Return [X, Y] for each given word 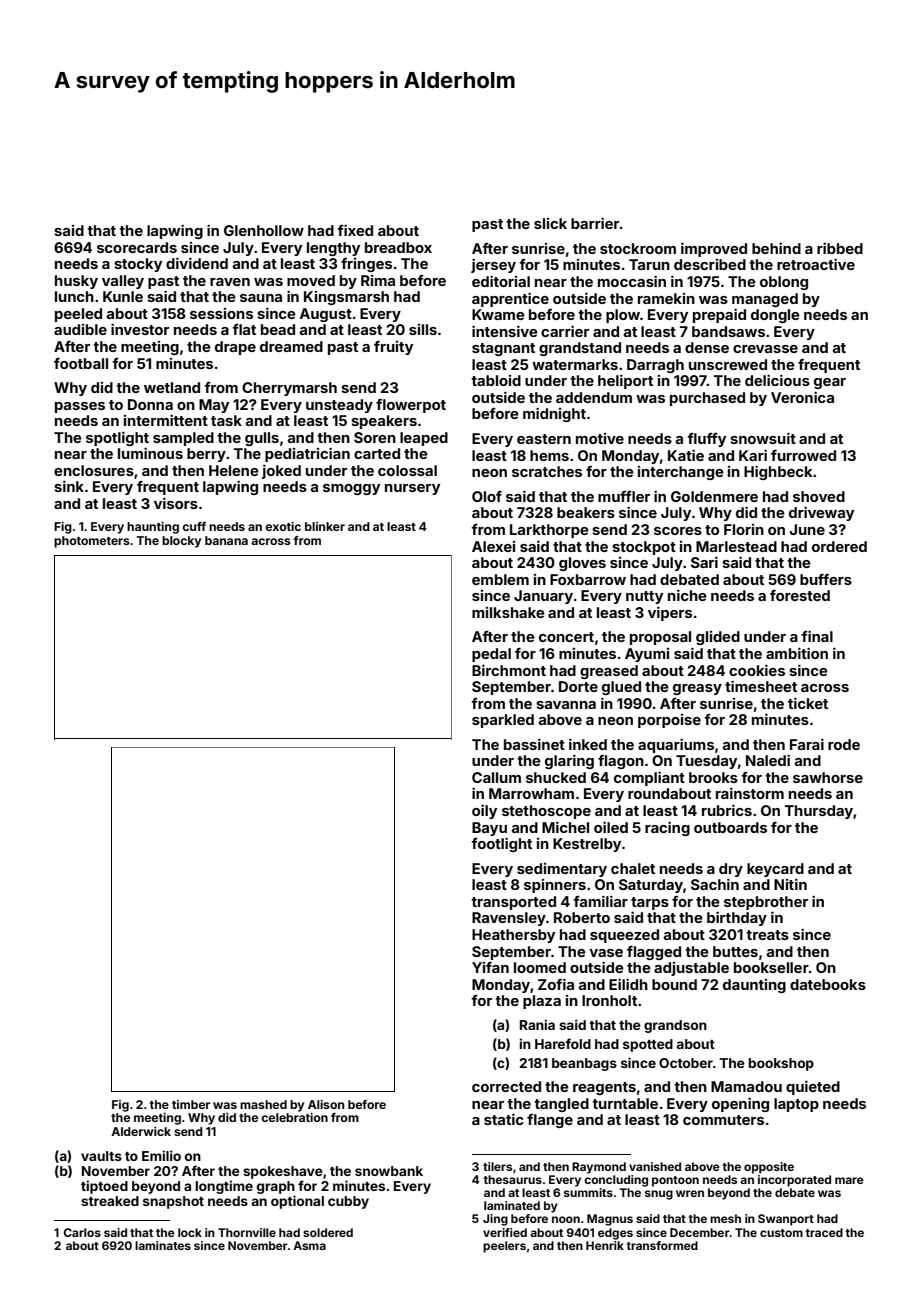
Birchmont [509, 670]
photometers [92, 542]
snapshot [173, 1202]
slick [550, 223]
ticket [808, 703]
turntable [625, 1103]
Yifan [490, 967]
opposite [769, 1168]
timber [191, 1104]
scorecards [137, 247]
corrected [506, 1086]
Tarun [649, 264]
